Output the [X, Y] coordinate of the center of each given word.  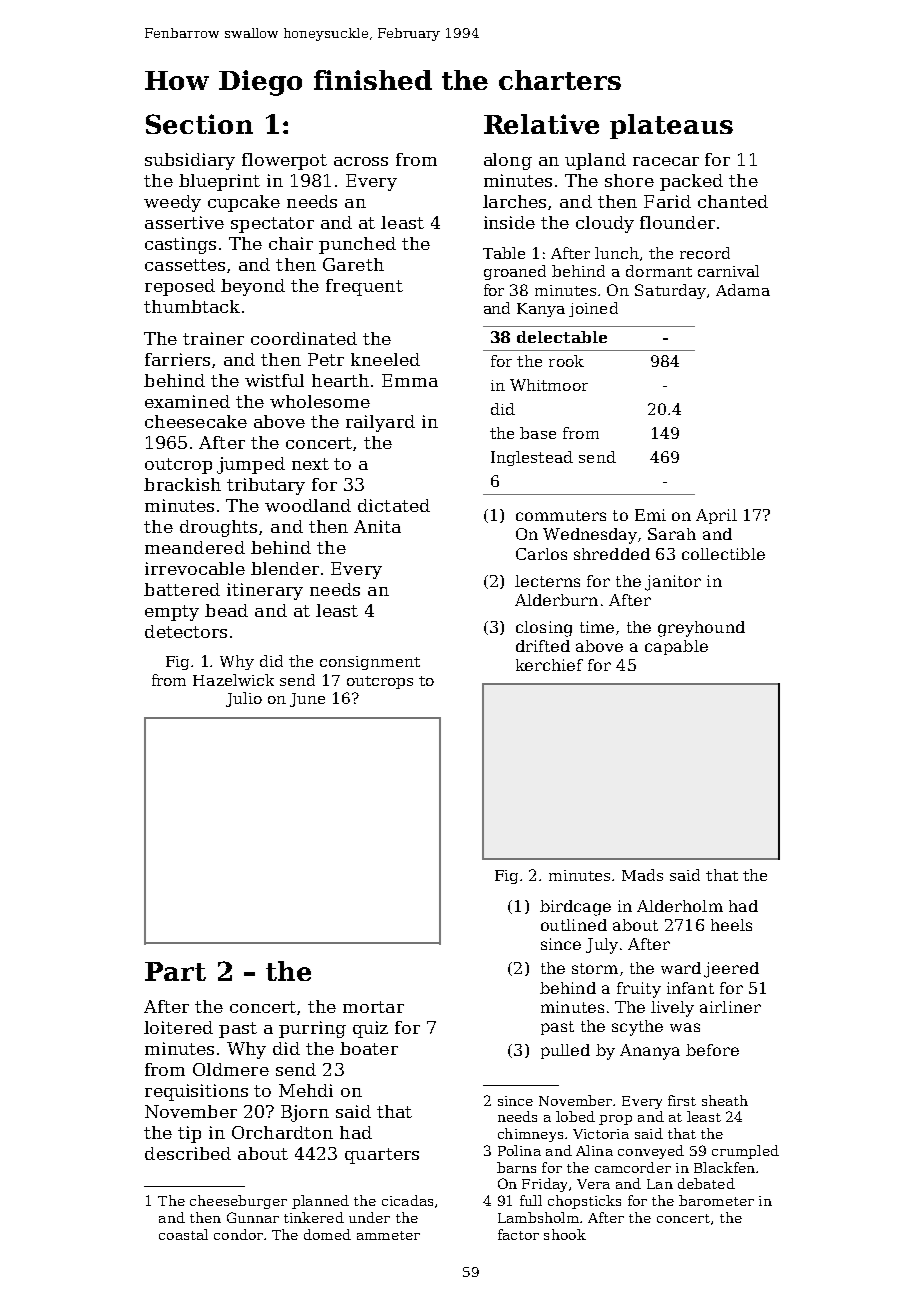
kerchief [549, 665]
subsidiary [190, 161]
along [508, 161]
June [307, 700]
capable [676, 647]
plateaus [671, 126]
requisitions [196, 1092]
